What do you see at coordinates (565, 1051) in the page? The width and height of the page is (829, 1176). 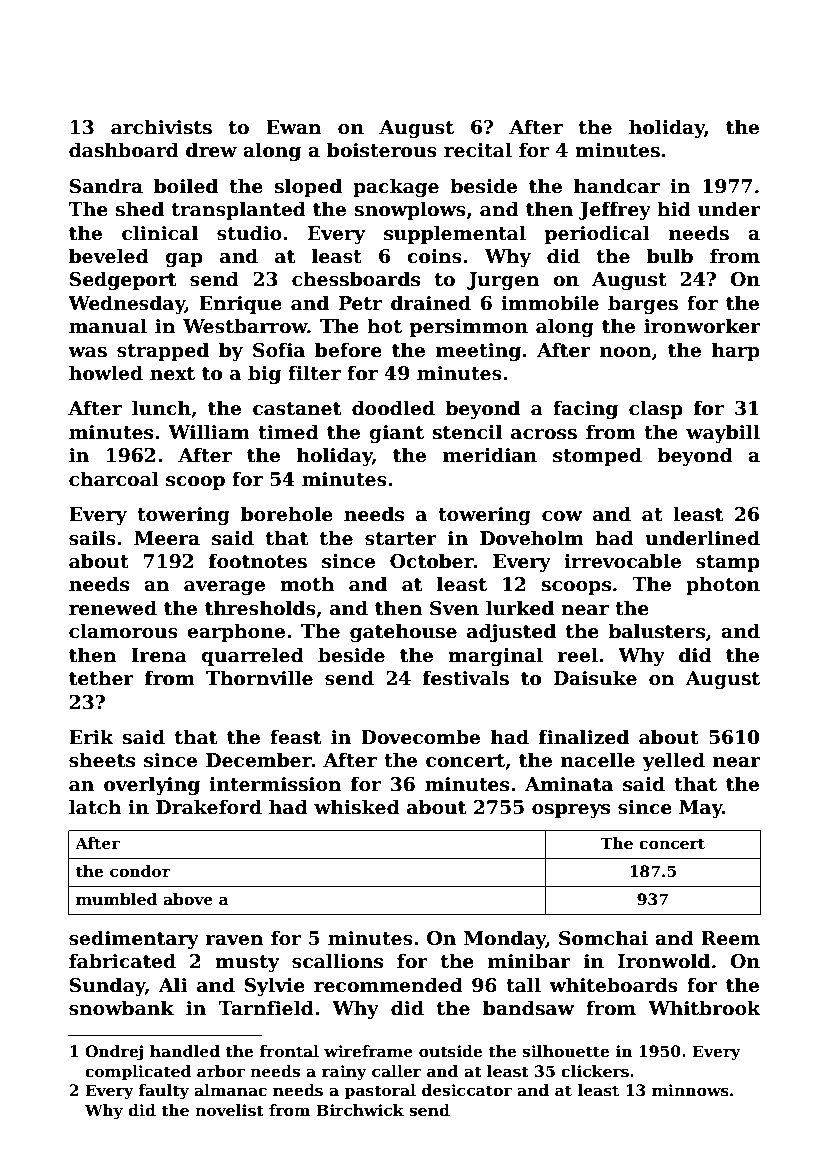 I see `silhouette` at bounding box center [565, 1051].
